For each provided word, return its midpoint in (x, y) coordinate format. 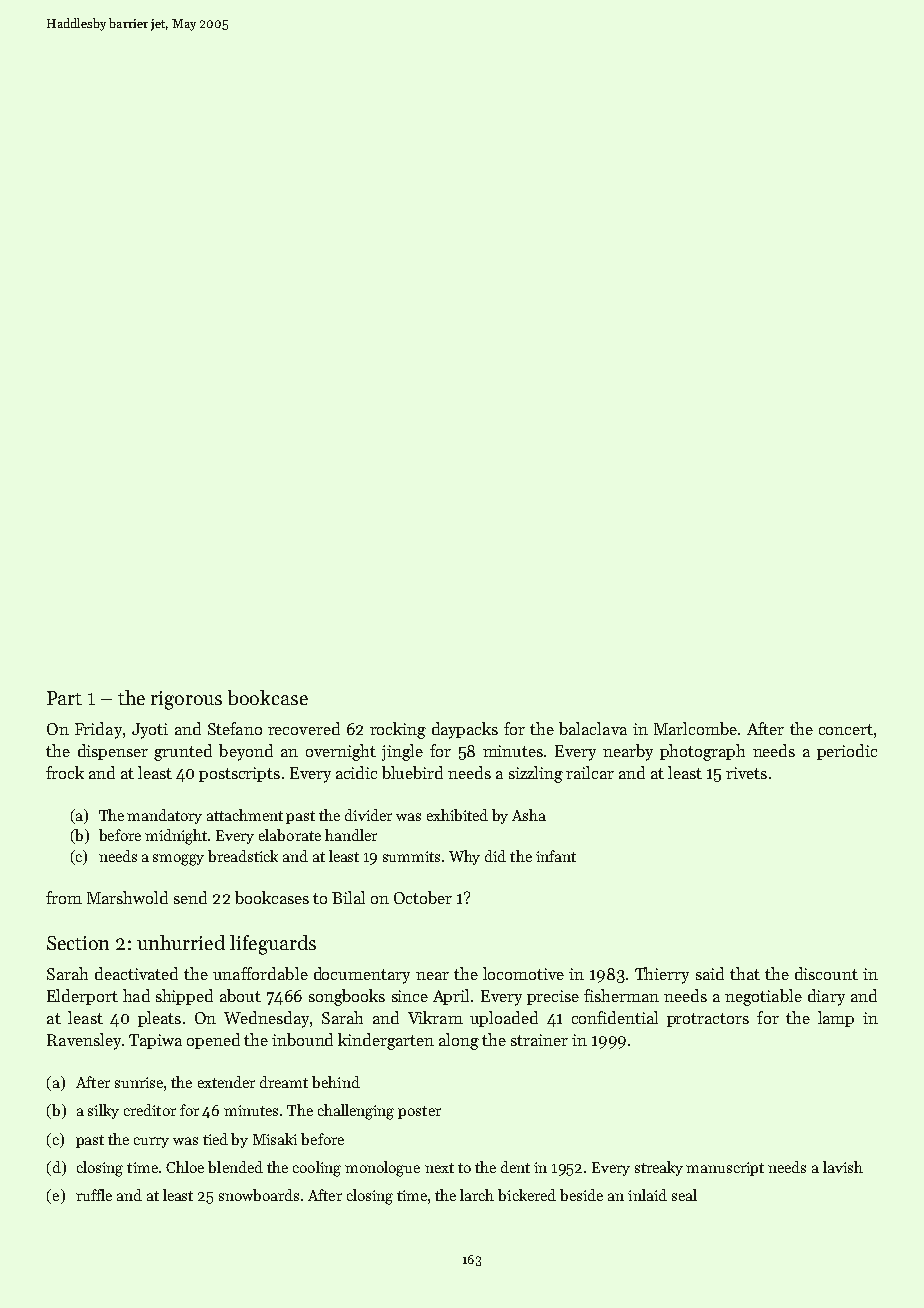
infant (556, 856)
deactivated (136, 973)
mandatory (164, 816)
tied (215, 1139)
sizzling (536, 774)
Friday (98, 730)
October (423, 897)
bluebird (412, 772)
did (495, 856)
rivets (746, 773)
